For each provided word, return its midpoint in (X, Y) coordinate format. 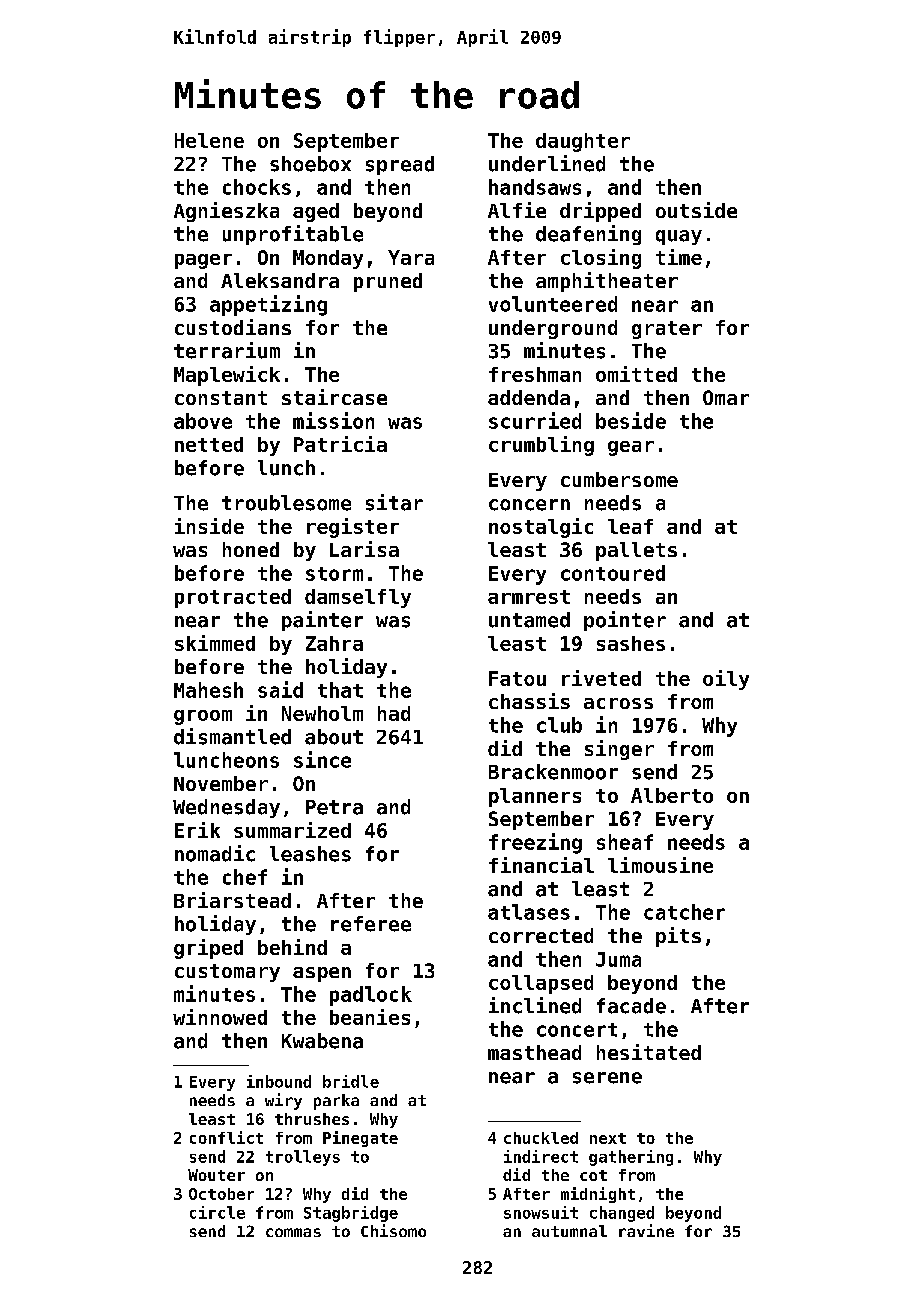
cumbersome (619, 479)
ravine (646, 1230)
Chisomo (393, 1230)
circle (217, 1212)
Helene (209, 140)
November (221, 783)
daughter (583, 142)
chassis (529, 701)
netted (209, 444)
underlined (547, 163)
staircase (334, 397)
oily (726, 680)
